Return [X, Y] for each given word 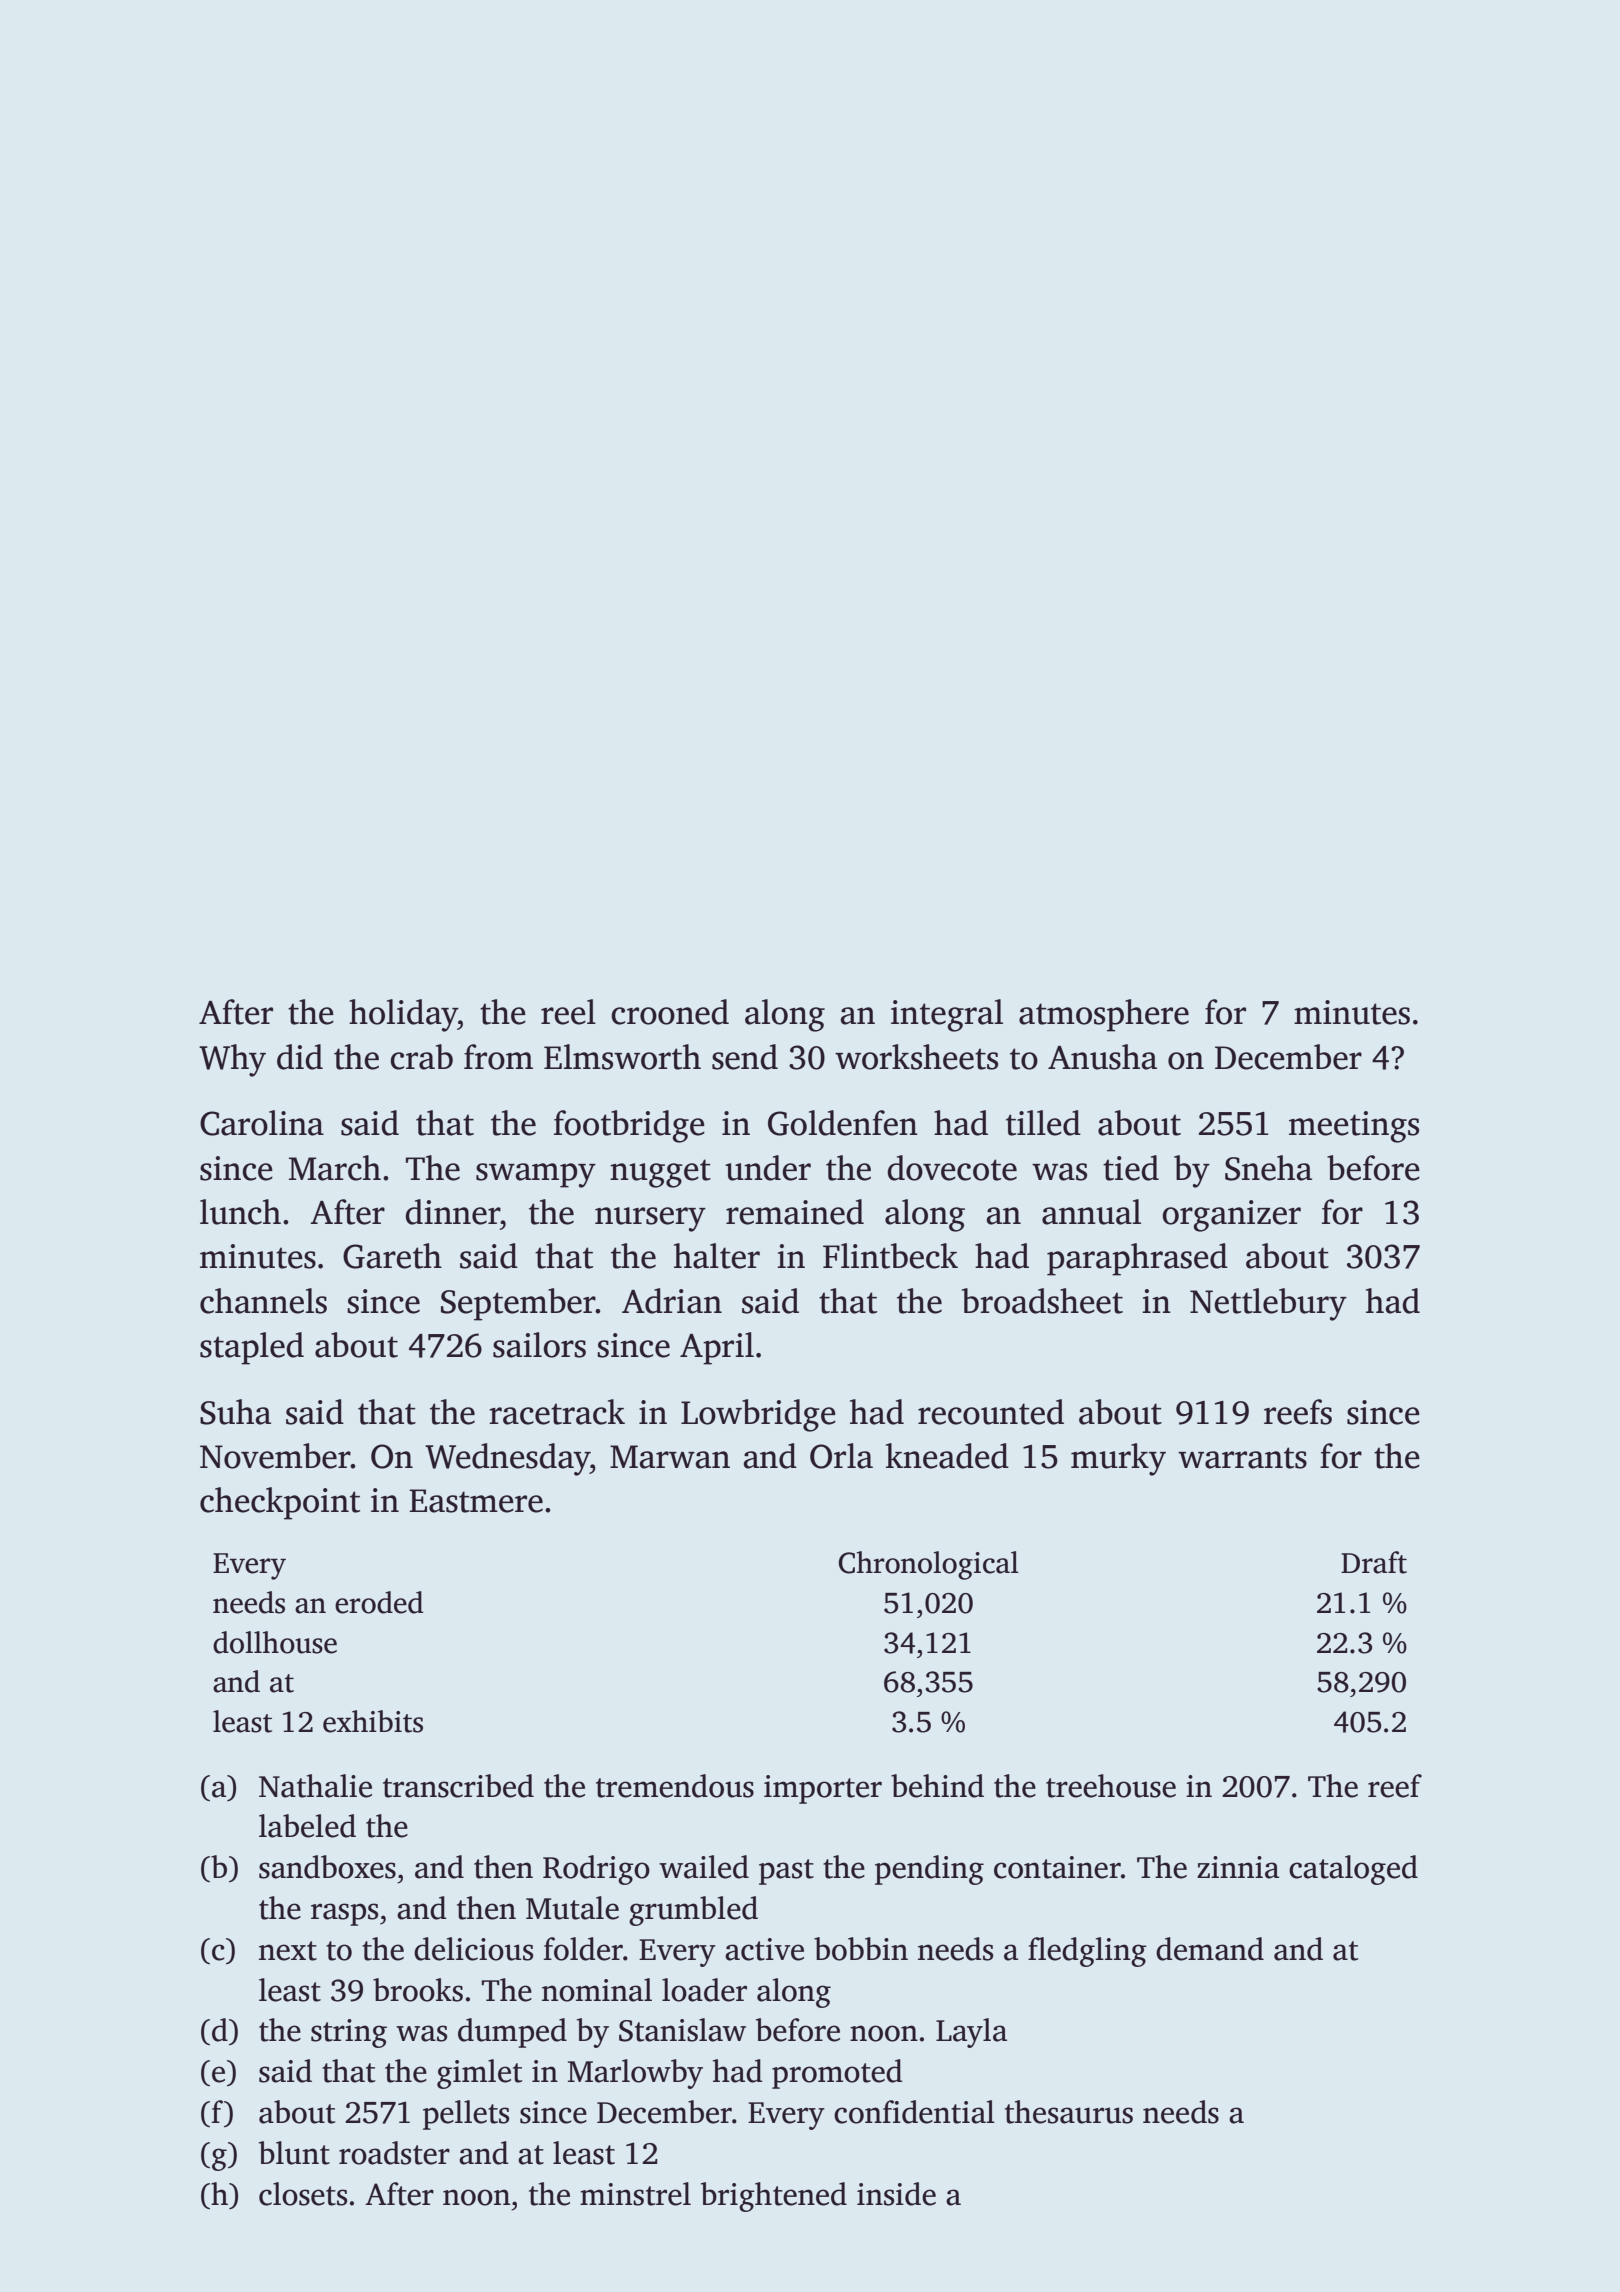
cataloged [1353, 1870]
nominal [597, 1990]
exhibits [373, 1721]
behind [937, 1786]
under [768, 1168]
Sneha [1268, 1168]
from [498, 1057]
